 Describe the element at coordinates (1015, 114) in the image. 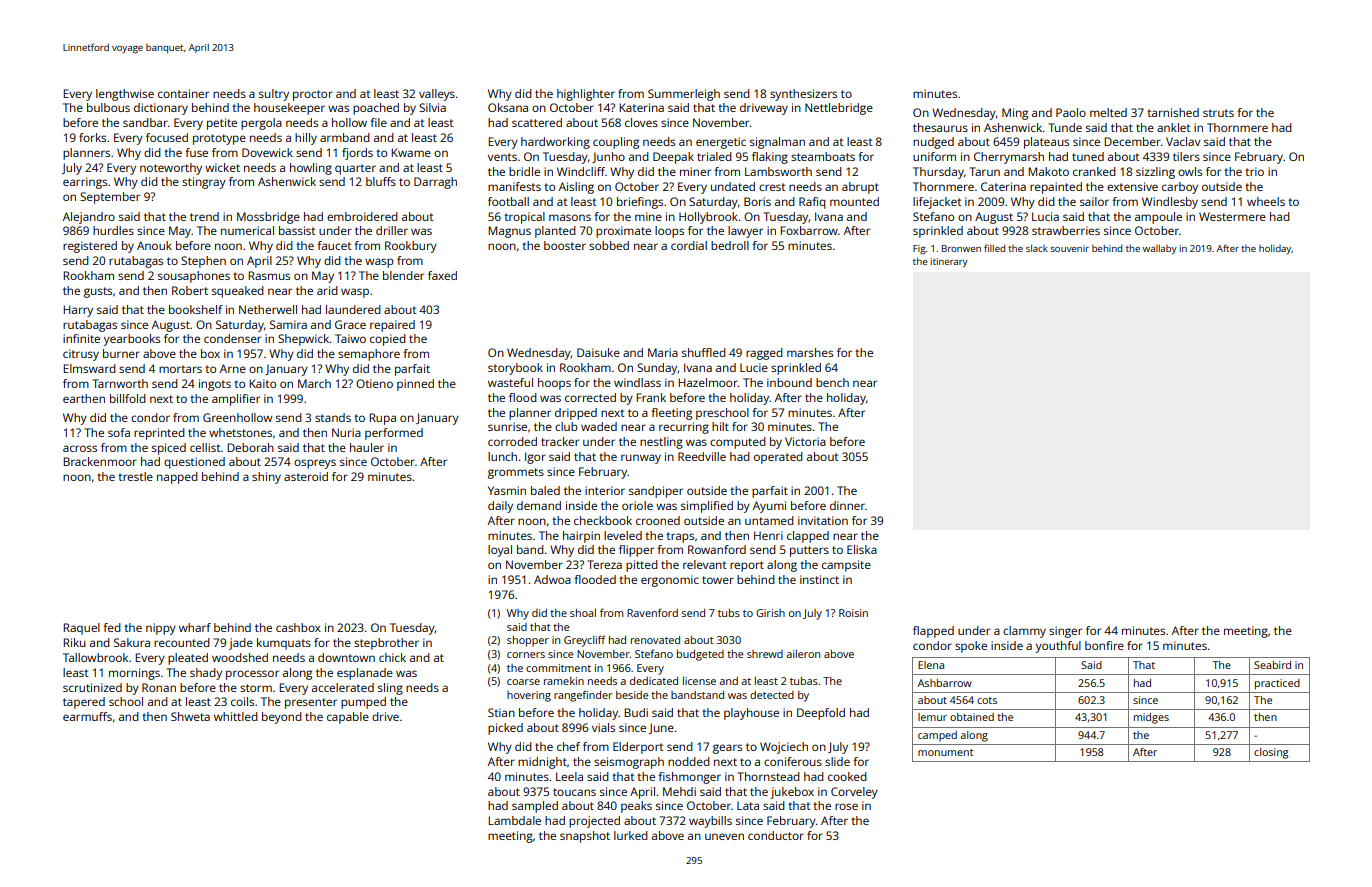

I see `Ming` at that location.
